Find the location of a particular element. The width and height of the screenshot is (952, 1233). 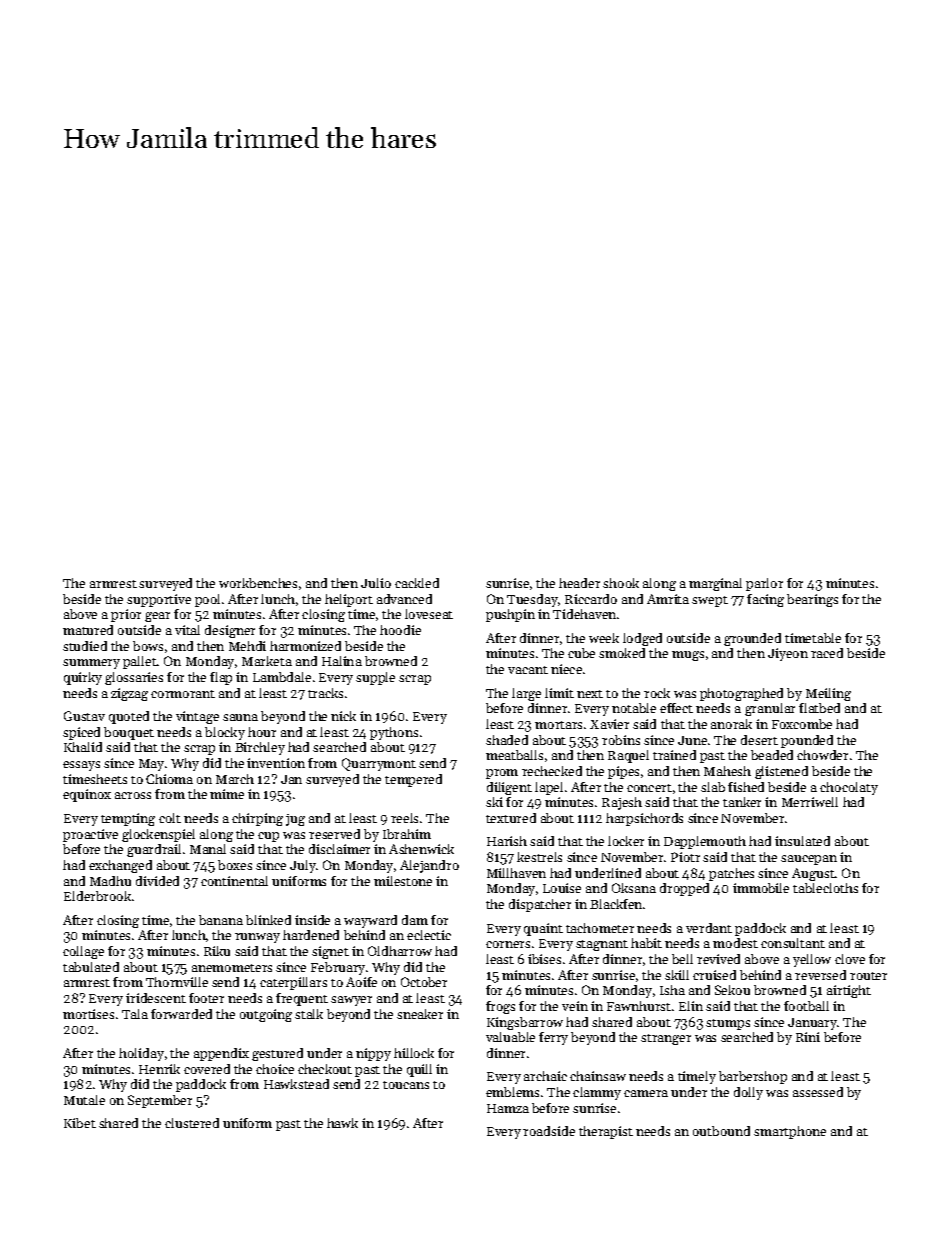

toucans is located at coordinates (406, 1085).
